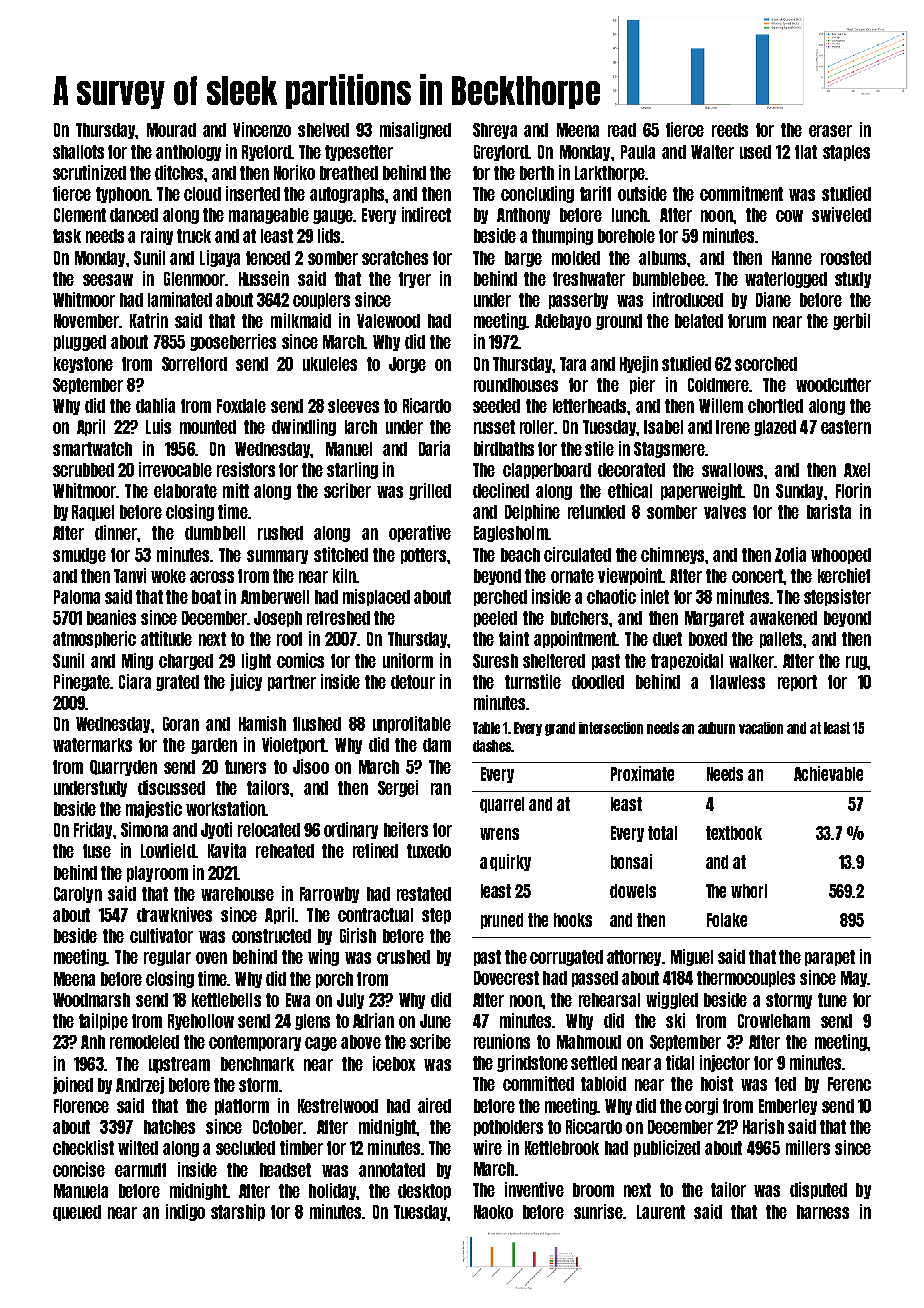 The image size is (924, 1308). Describe the element at coordinates (495, 131) in the document. I see `Shreya` at that location.
